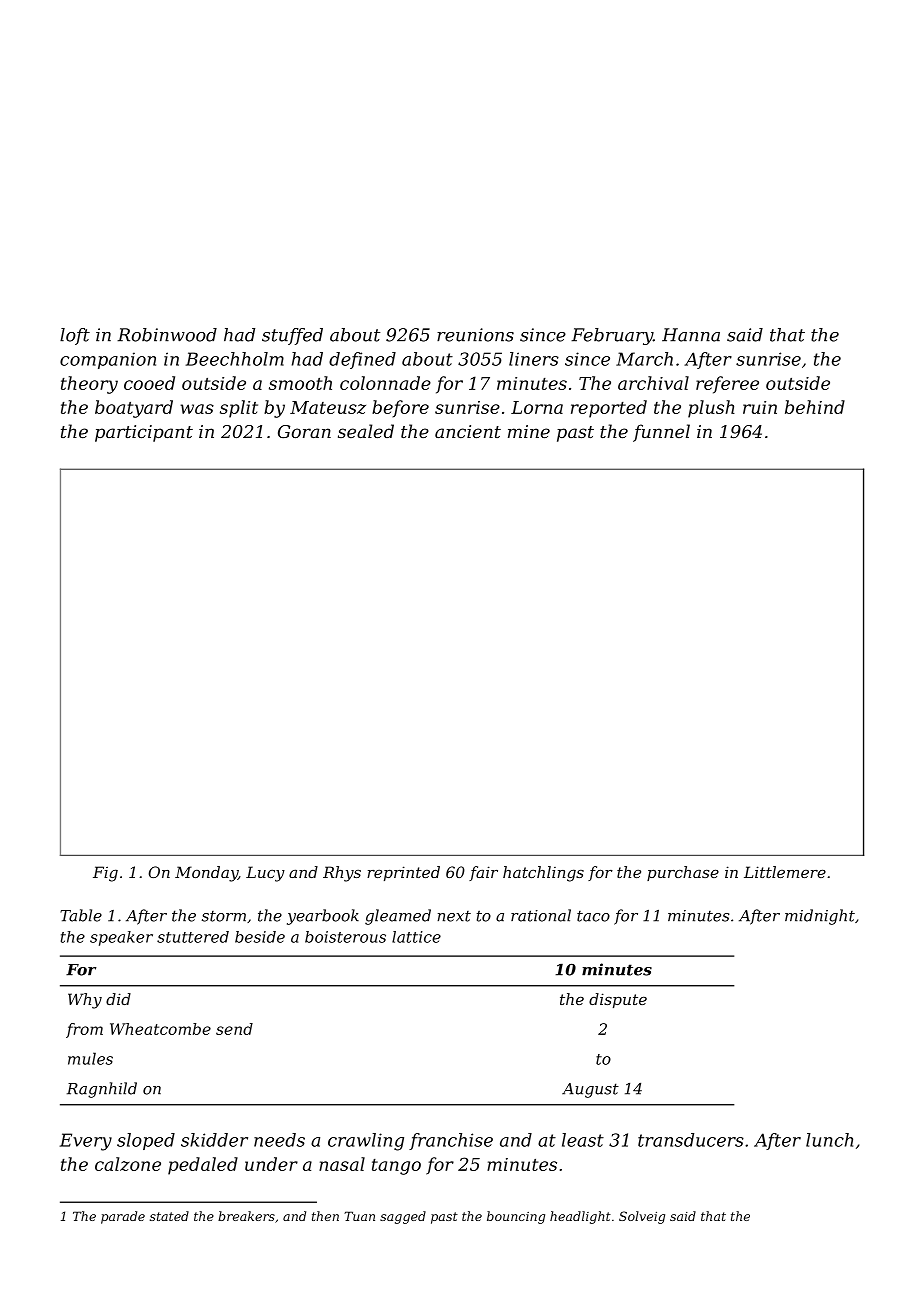 This document has height=1311, width=924. I want to click on funnel, so click(661, 433).
